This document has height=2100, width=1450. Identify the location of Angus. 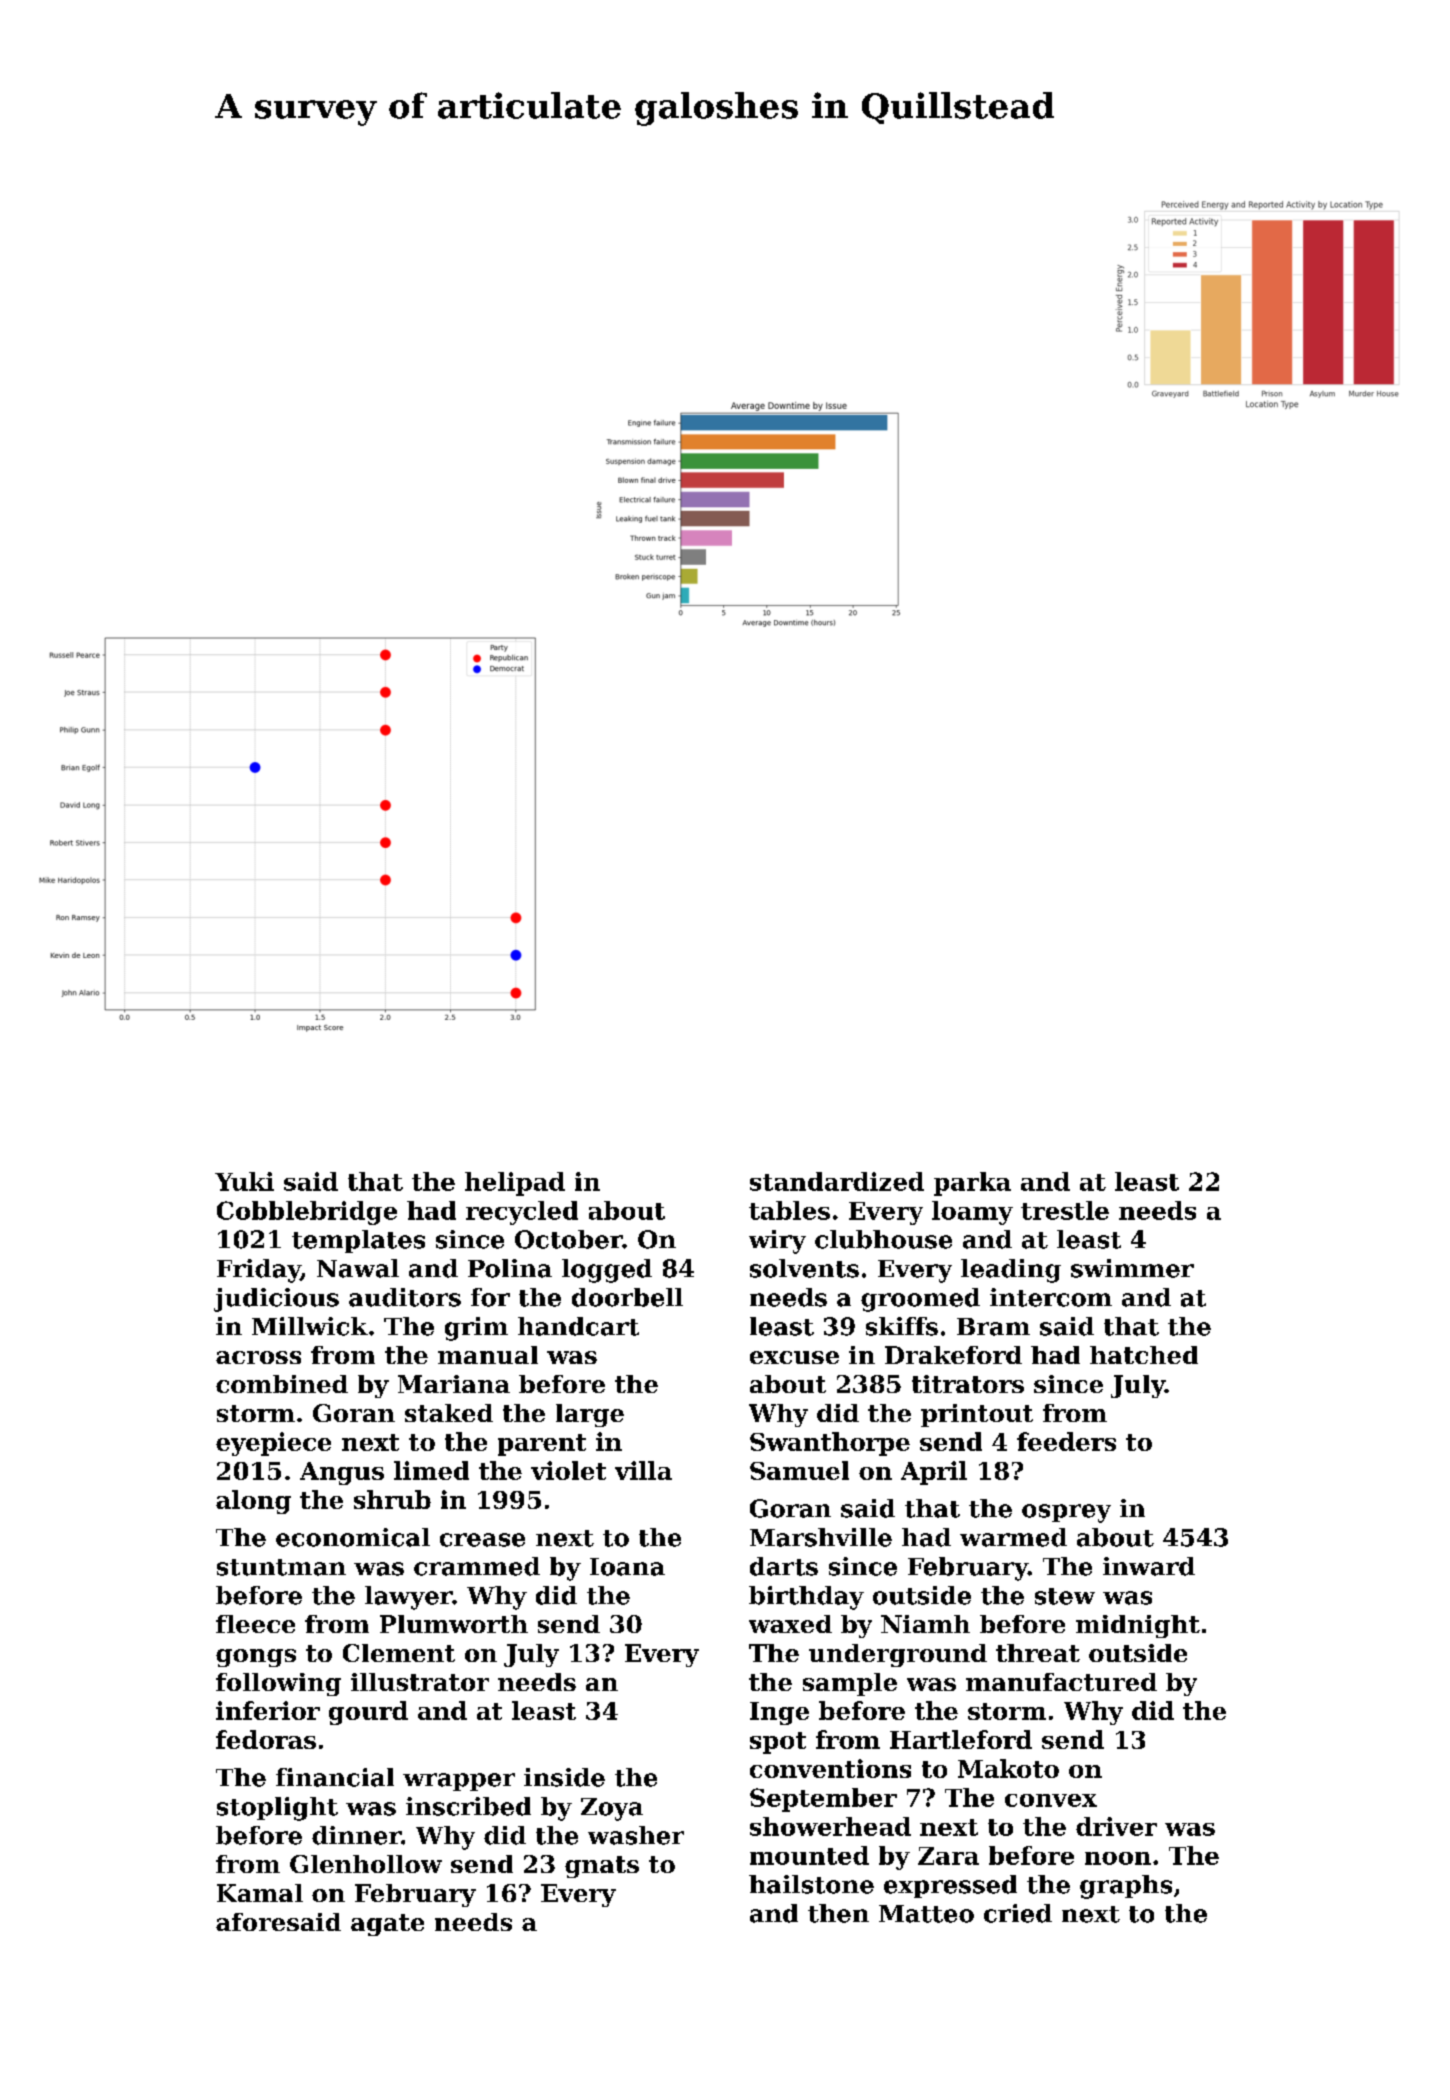
(342, 1473).
